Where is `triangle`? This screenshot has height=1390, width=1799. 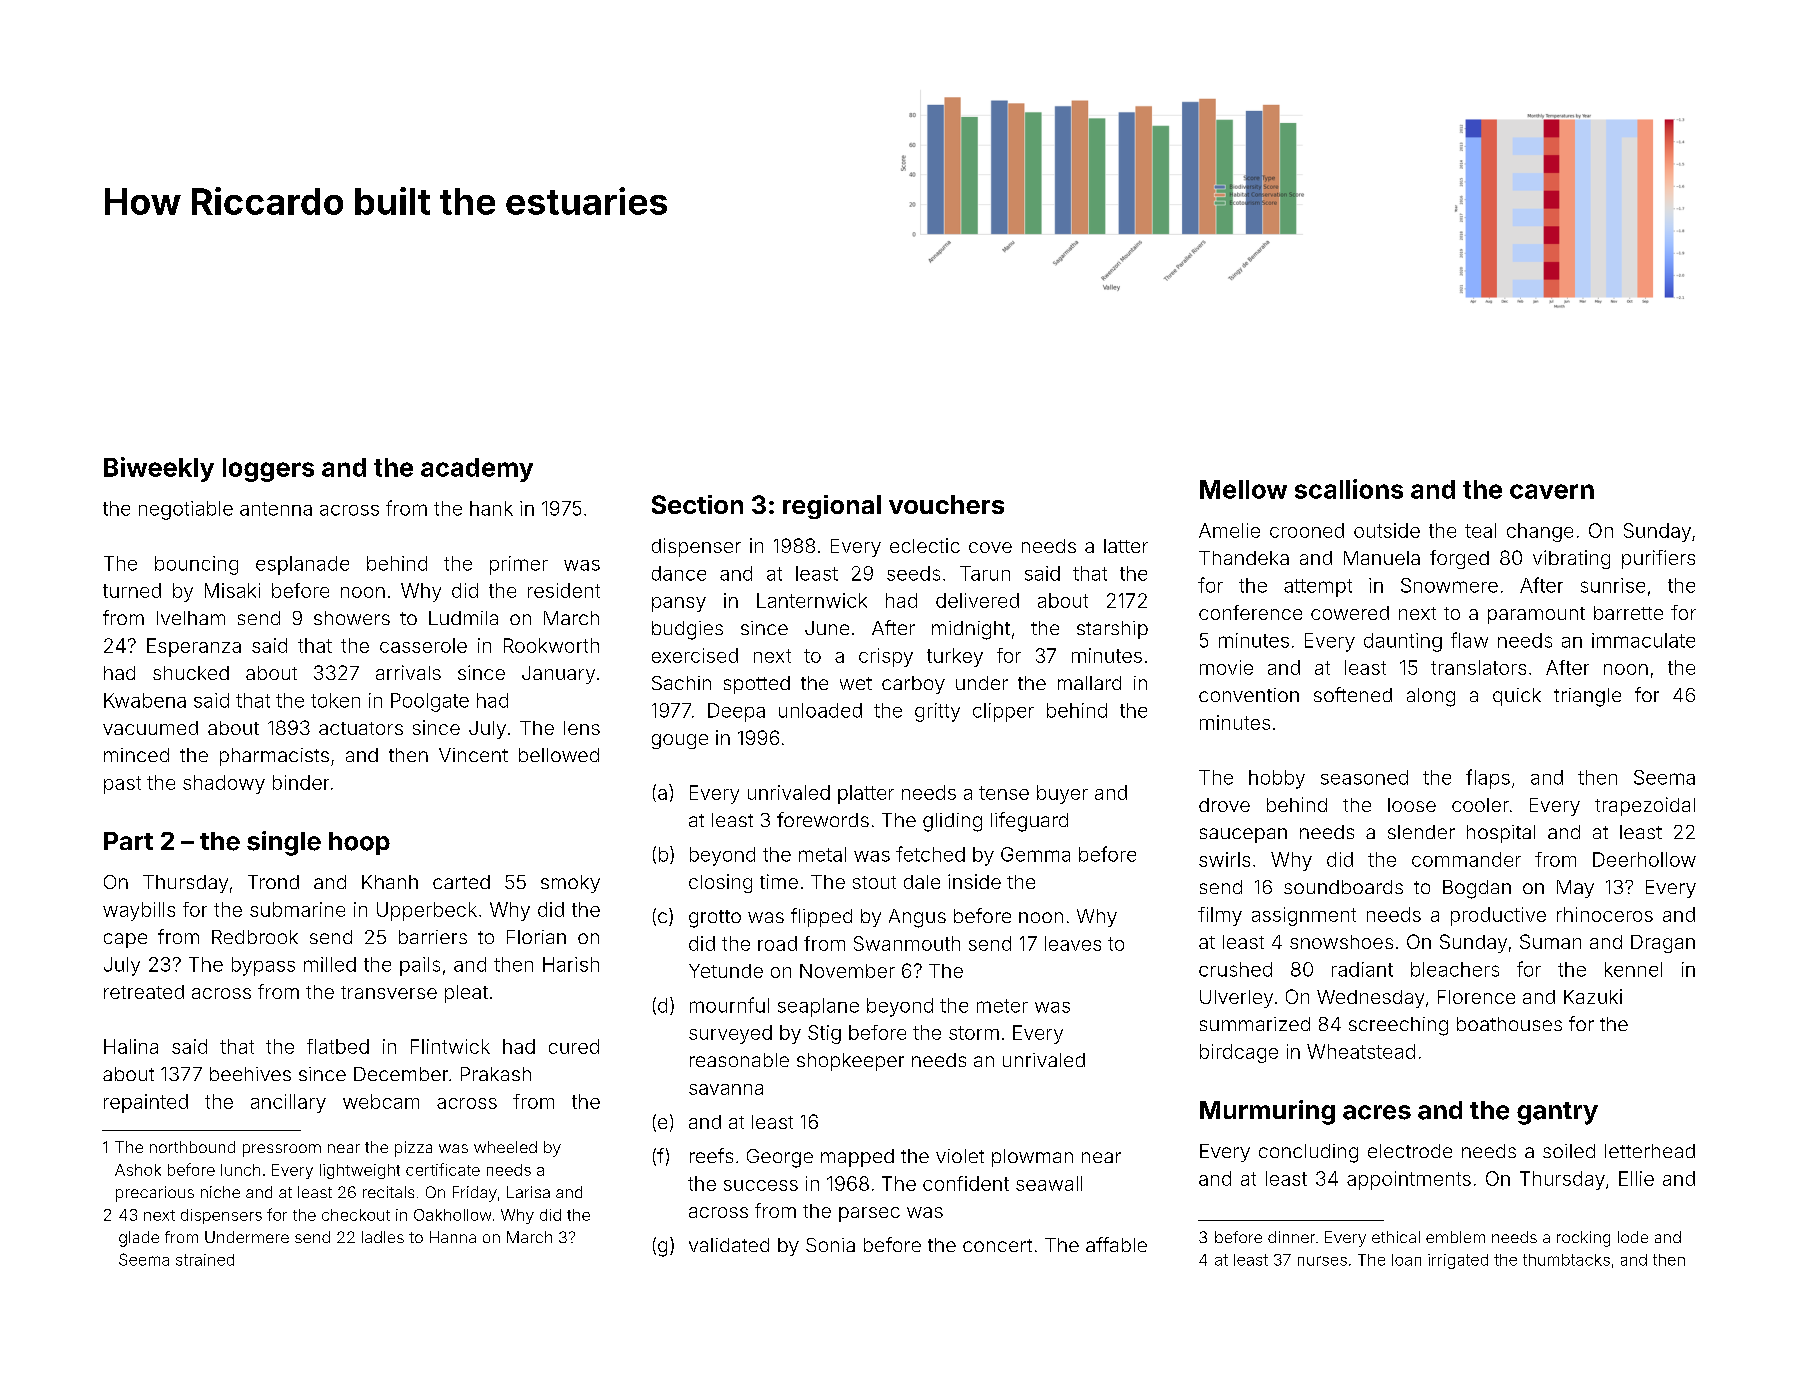
triangle is located at coordinates (1587, 697).
